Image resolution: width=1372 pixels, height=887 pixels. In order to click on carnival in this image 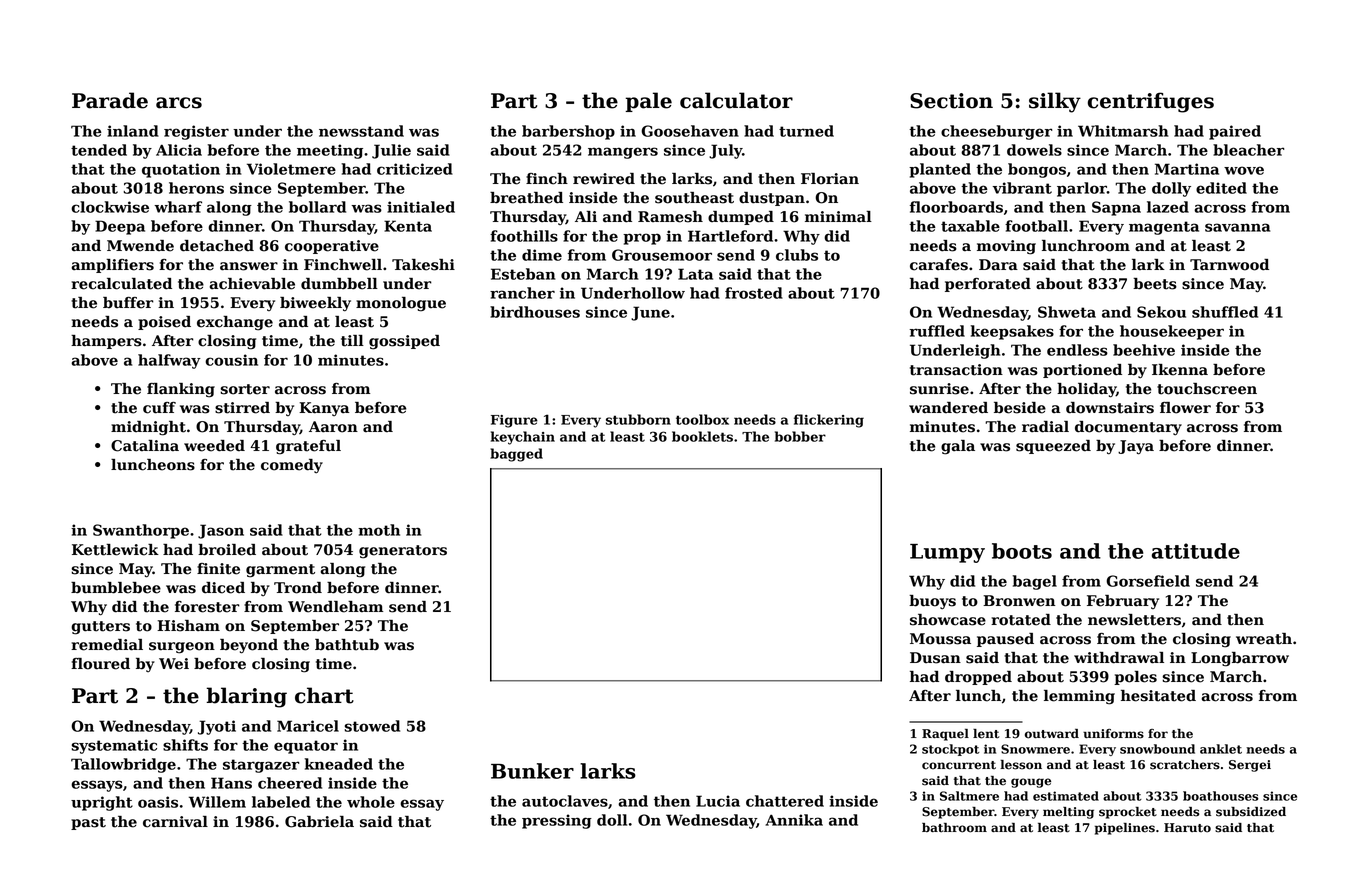, I will do `click(175, 822)`.
